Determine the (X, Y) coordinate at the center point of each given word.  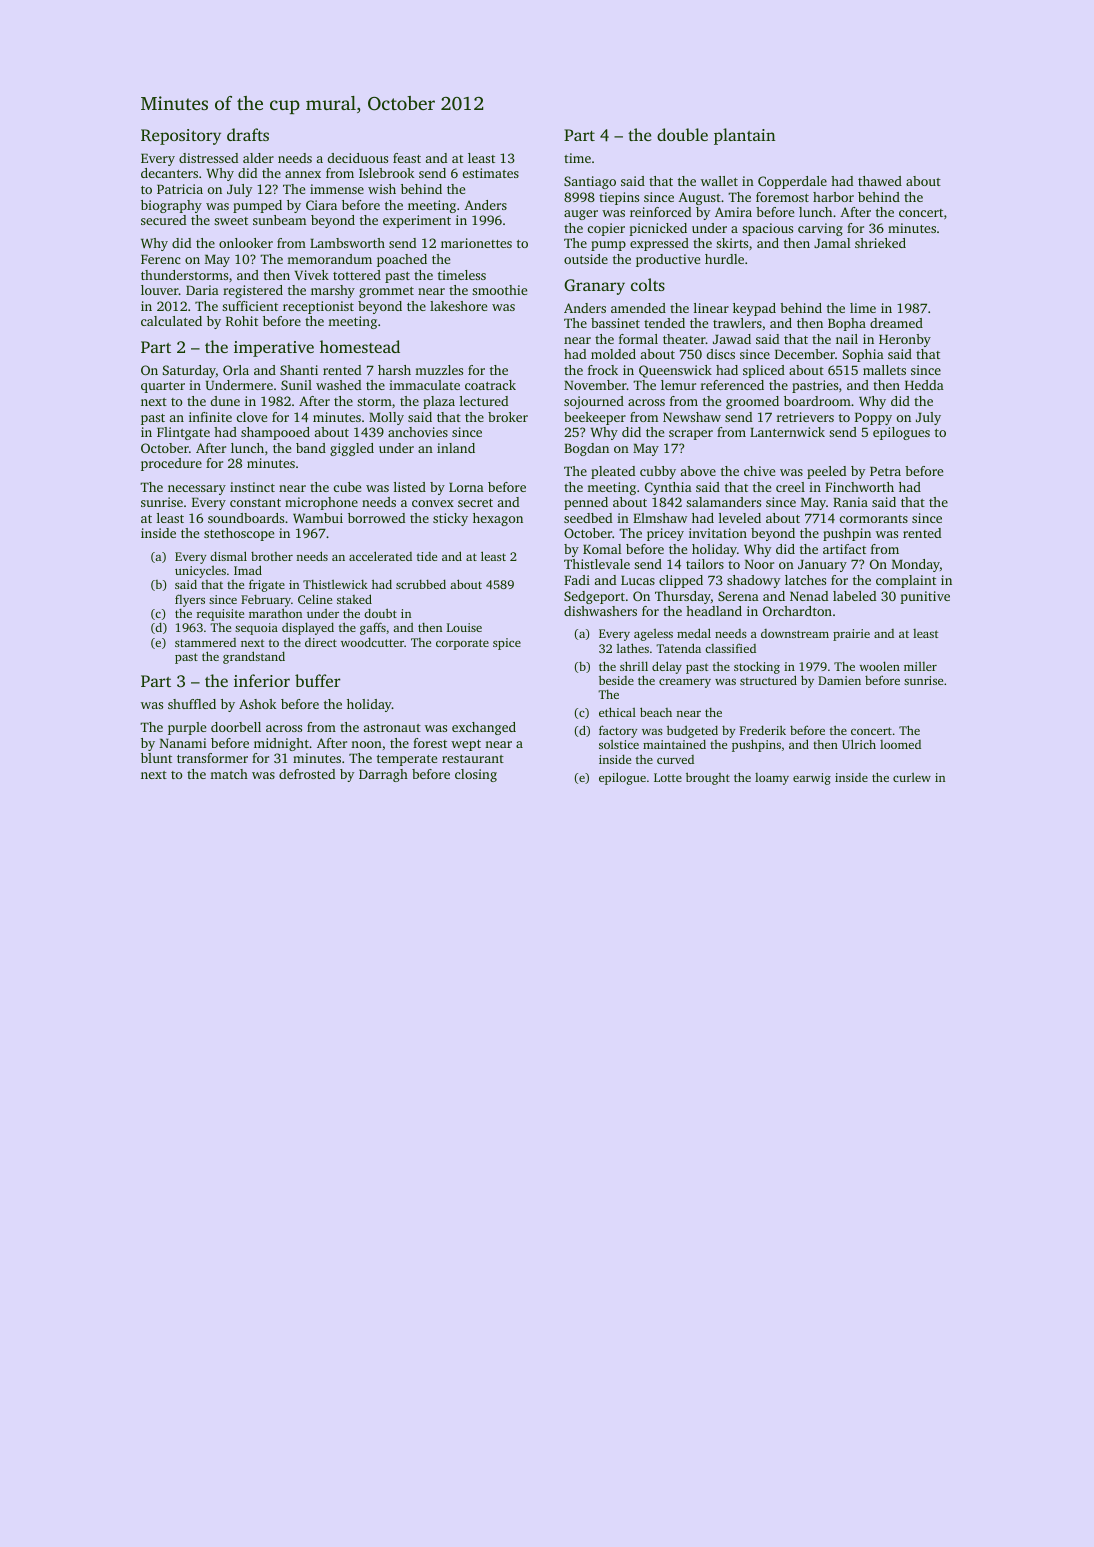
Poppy (873, 418)
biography (171, 206)
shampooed (275, 433)
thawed (880, 181)
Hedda (924, 385)
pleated (613, 472)
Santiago (590, 182)
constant (255, 503)
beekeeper (595, 418)
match (229, 774)
